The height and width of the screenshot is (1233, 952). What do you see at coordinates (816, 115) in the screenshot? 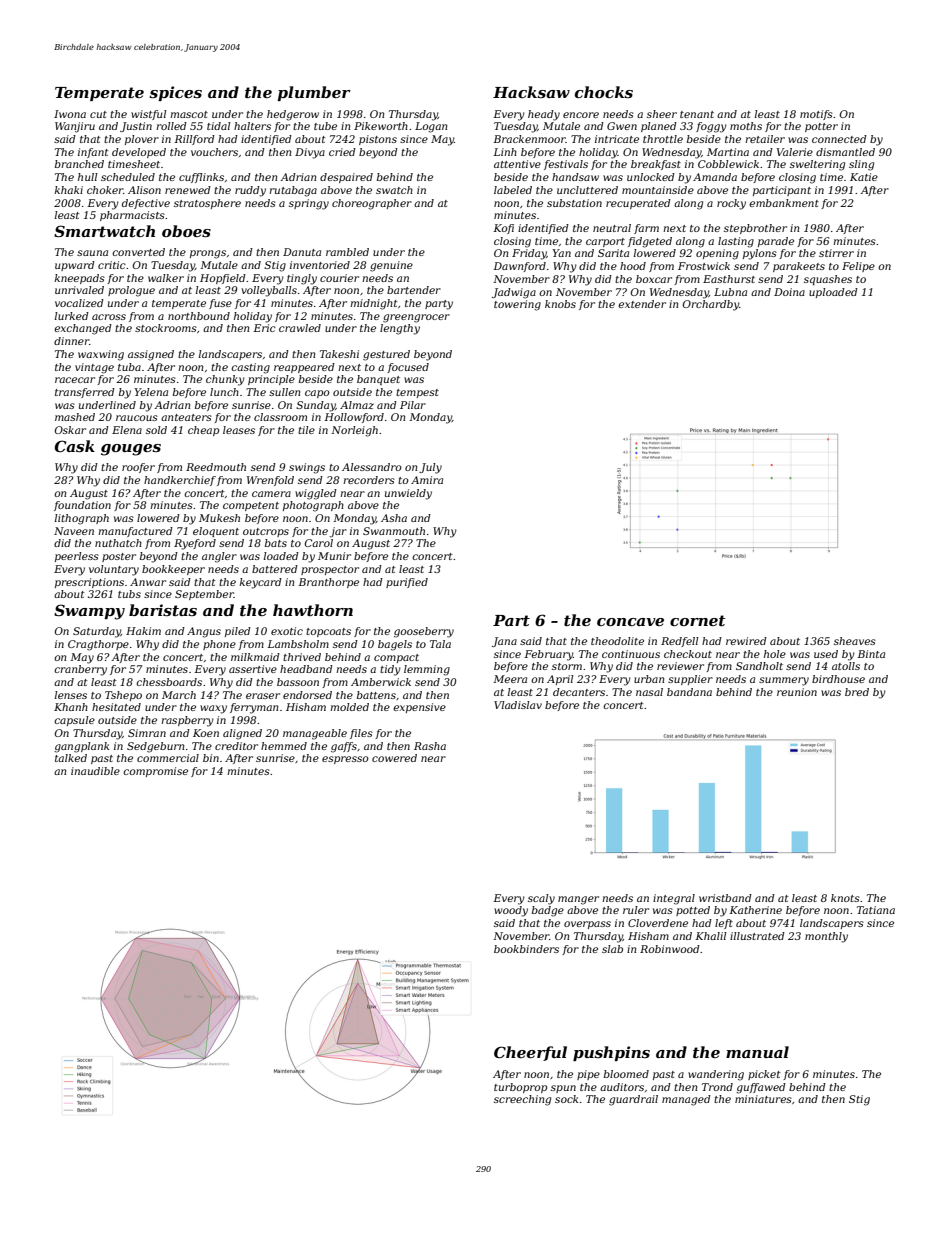
I see `motifs` at bounding box center [816, 115].
